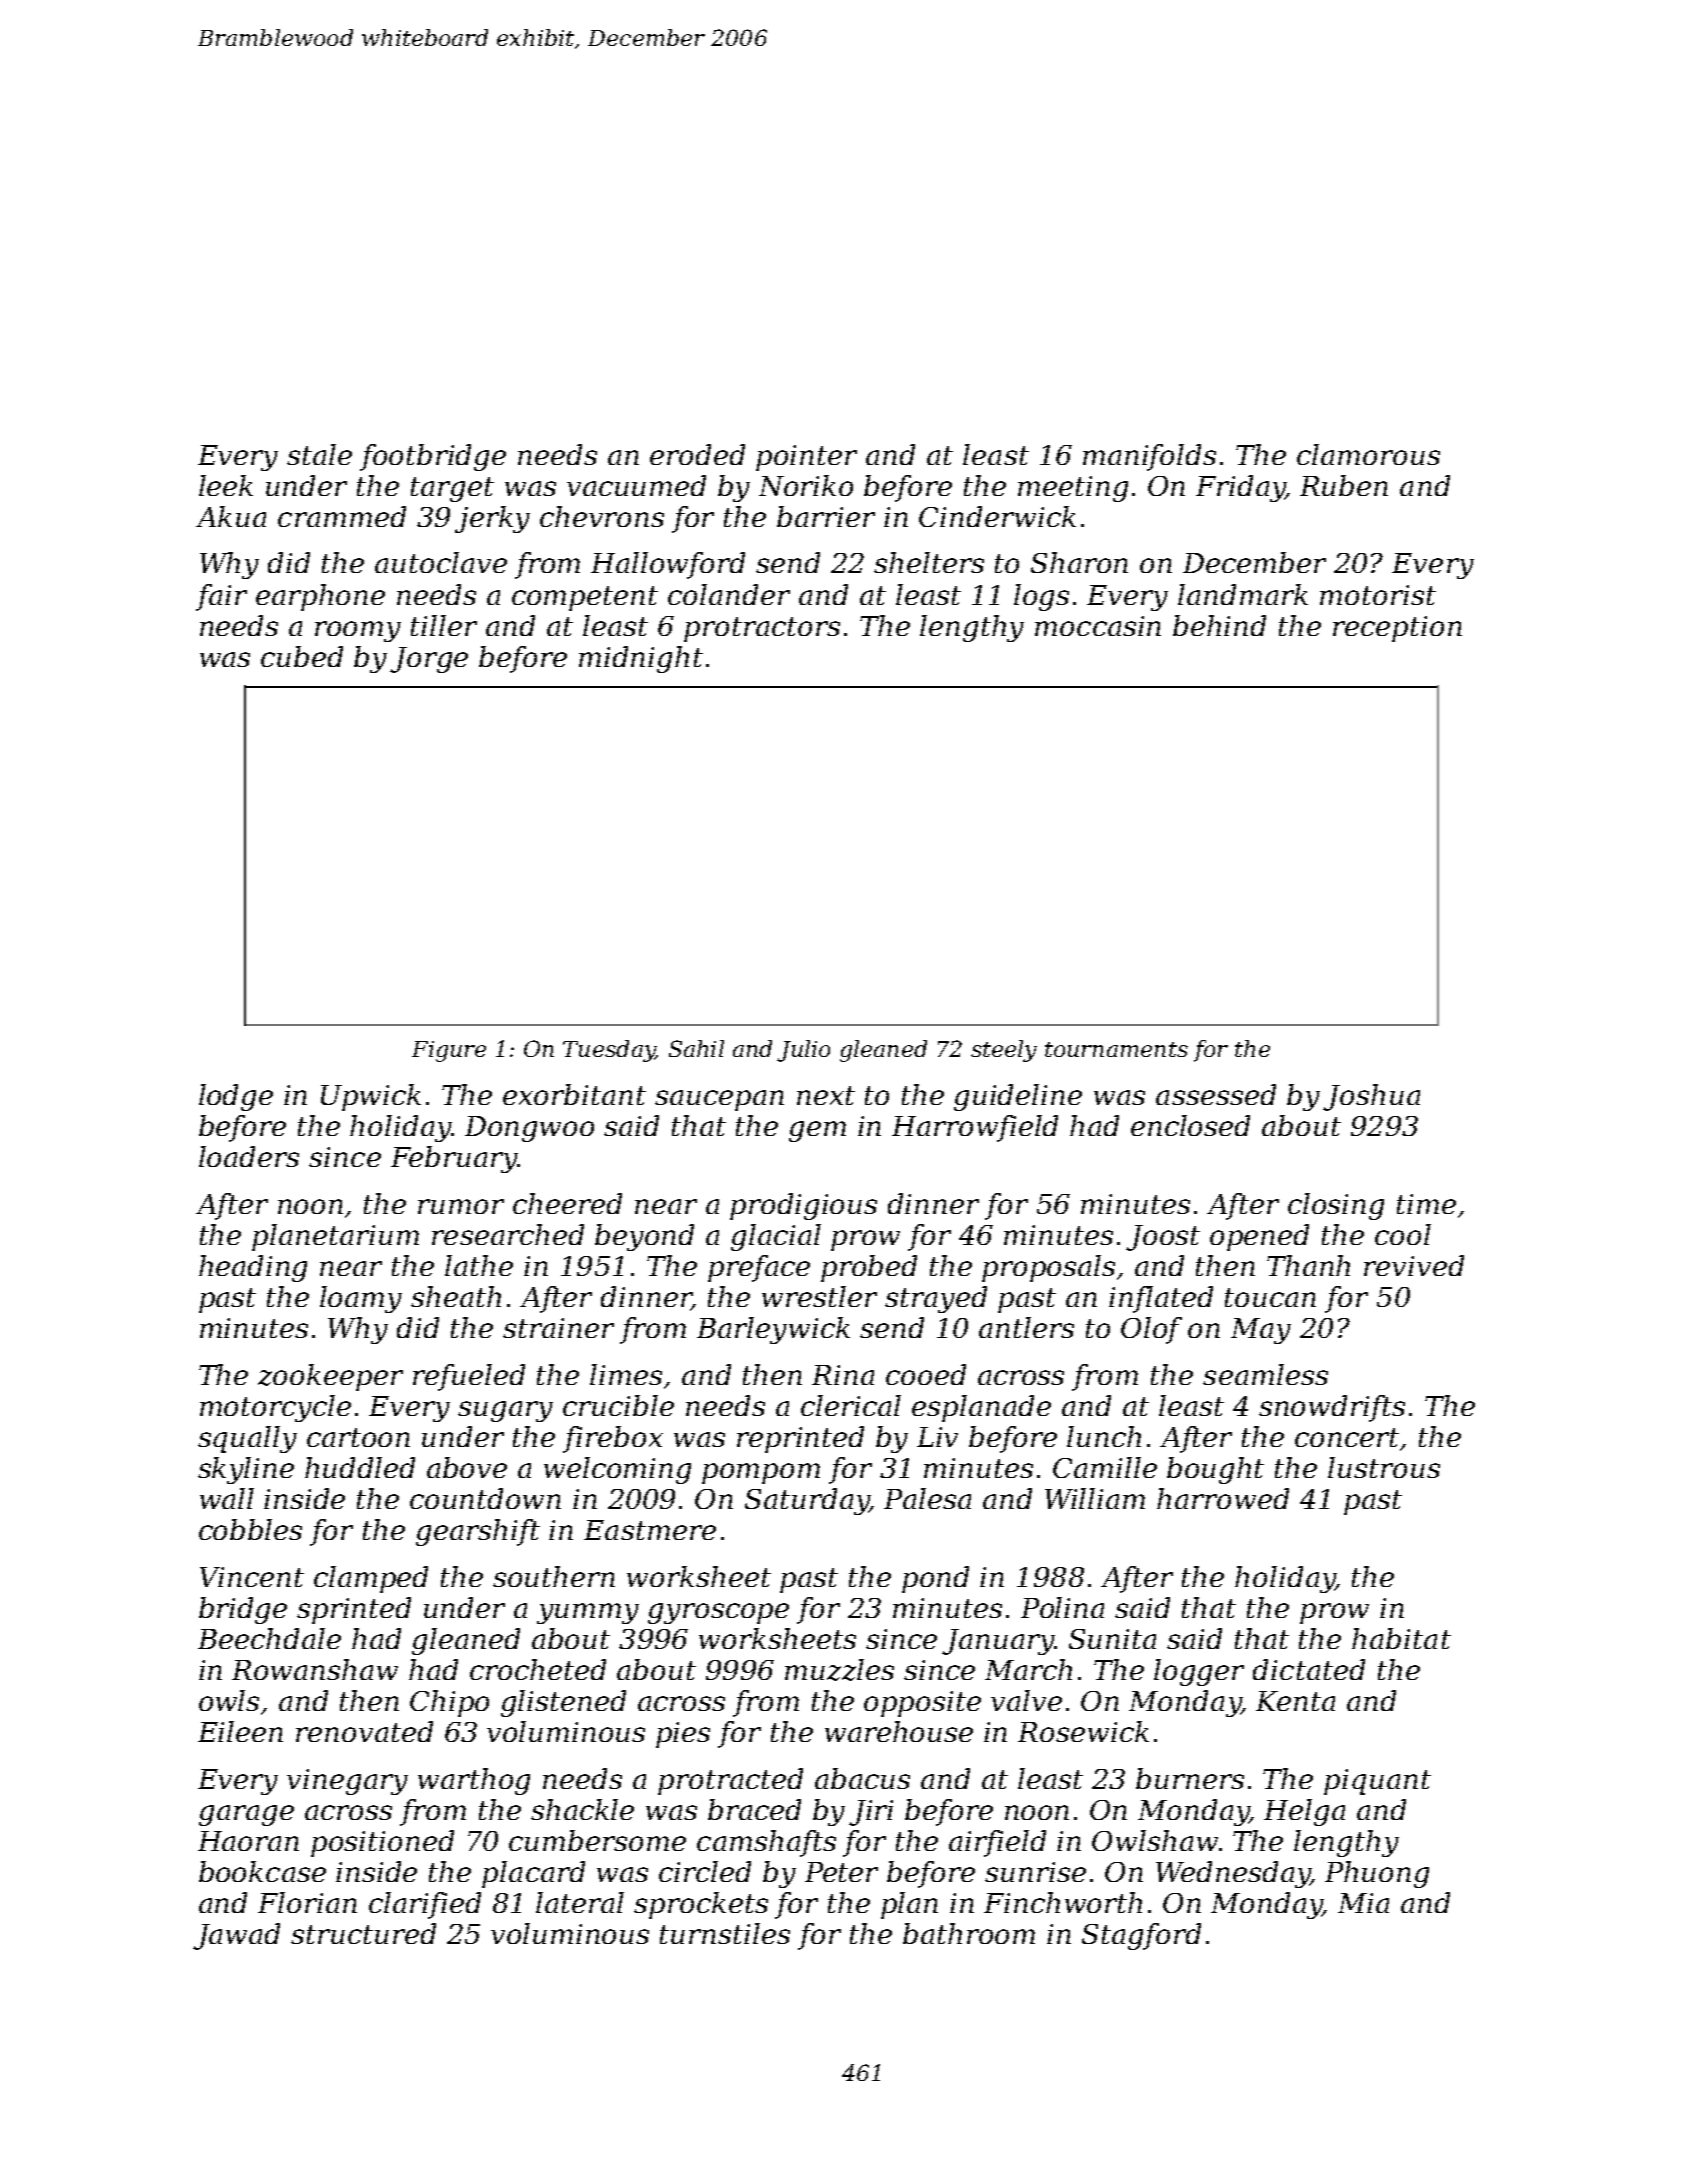 The width and height of the screenshot is (1683, 2178). What do you see at coordinates (330, 1377) in the screenshot?
I see `zookeeper` at bounding box center [330, 1377].
